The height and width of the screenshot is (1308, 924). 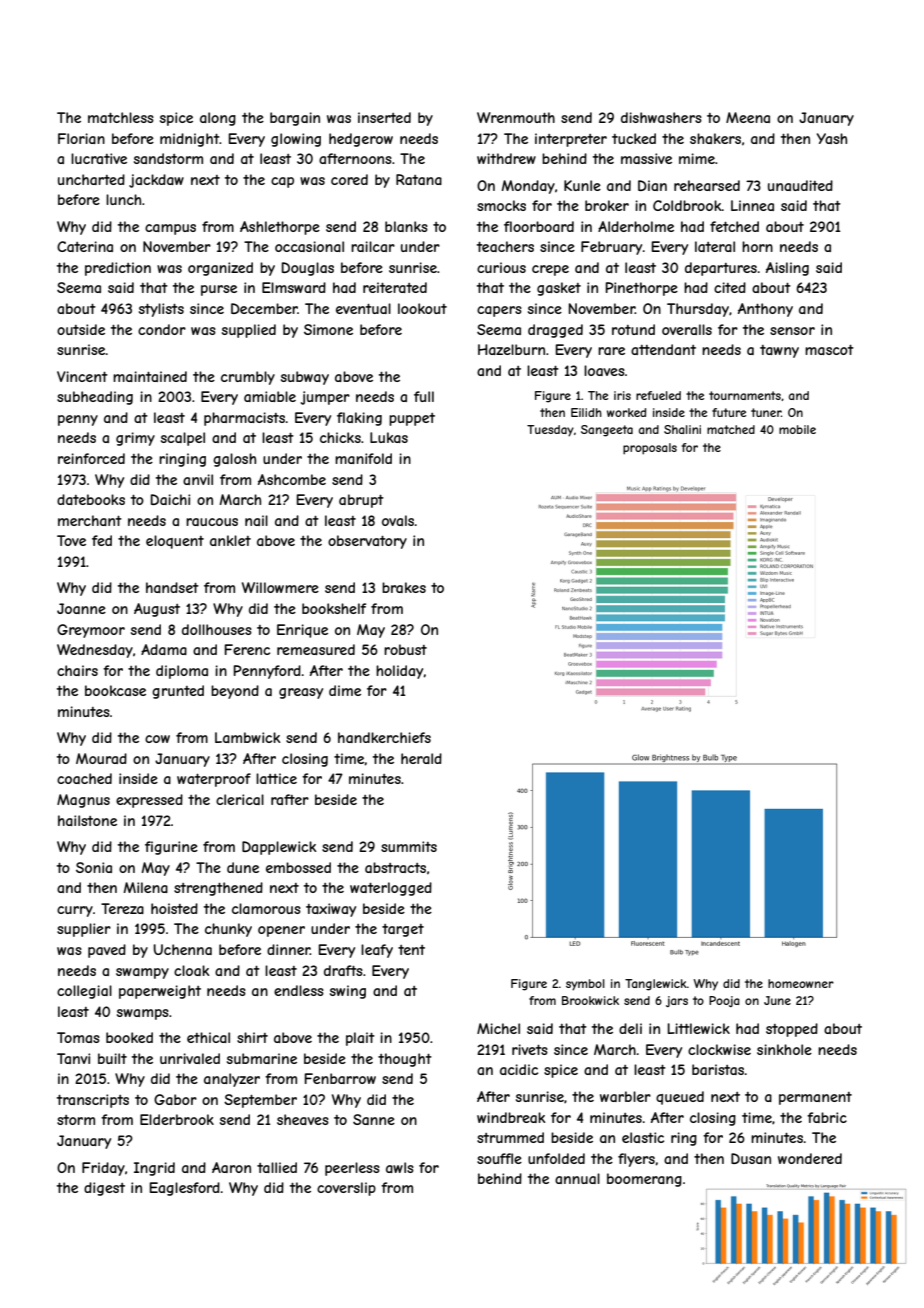 I want to click on smocks, so click(x=501, y=205).
